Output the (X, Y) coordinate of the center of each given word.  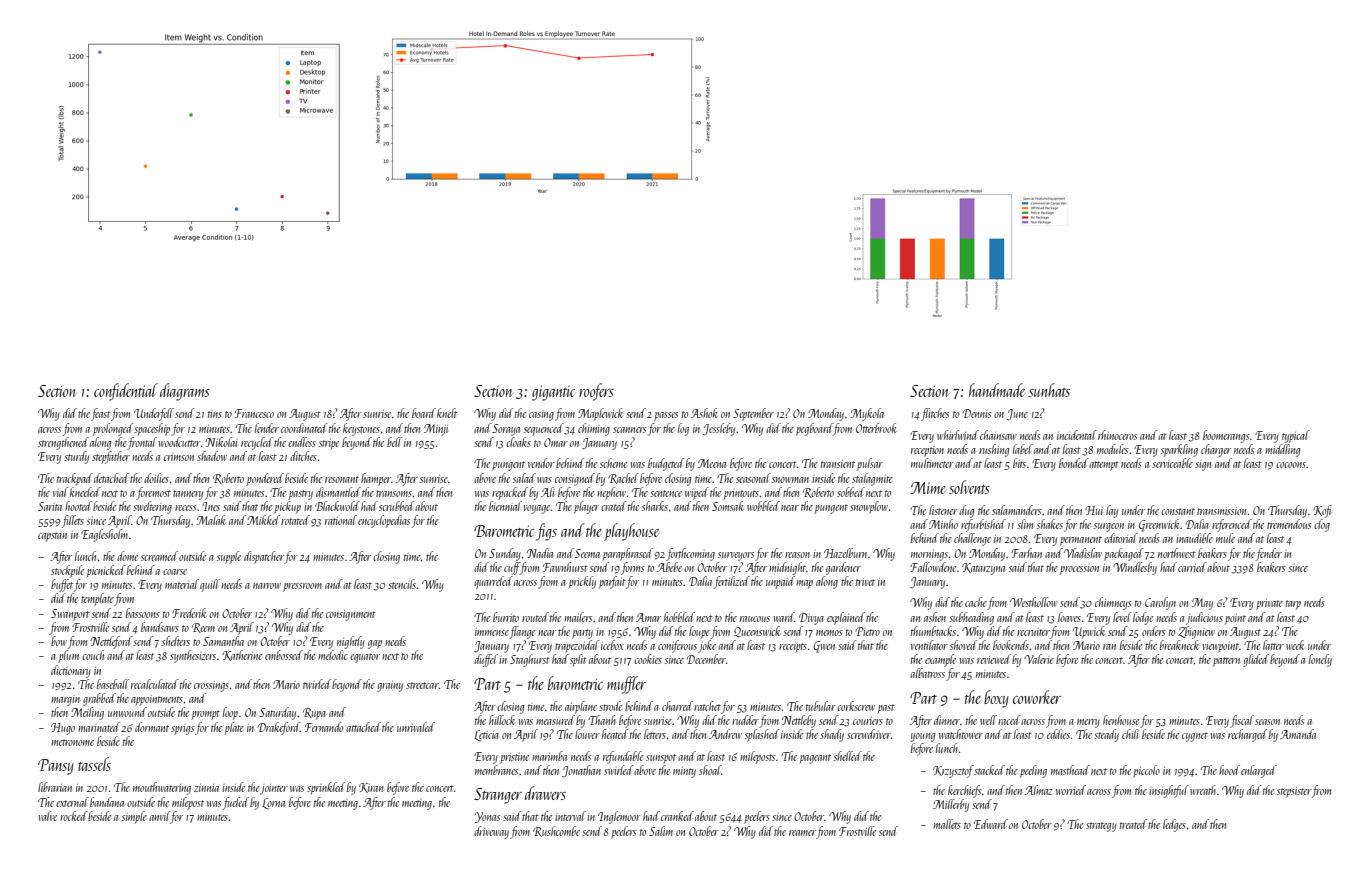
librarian (55, 787)
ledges (1174, 825)
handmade (997, 390)
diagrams (185, 392)
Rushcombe (556, 831)
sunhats (1049, 390)
